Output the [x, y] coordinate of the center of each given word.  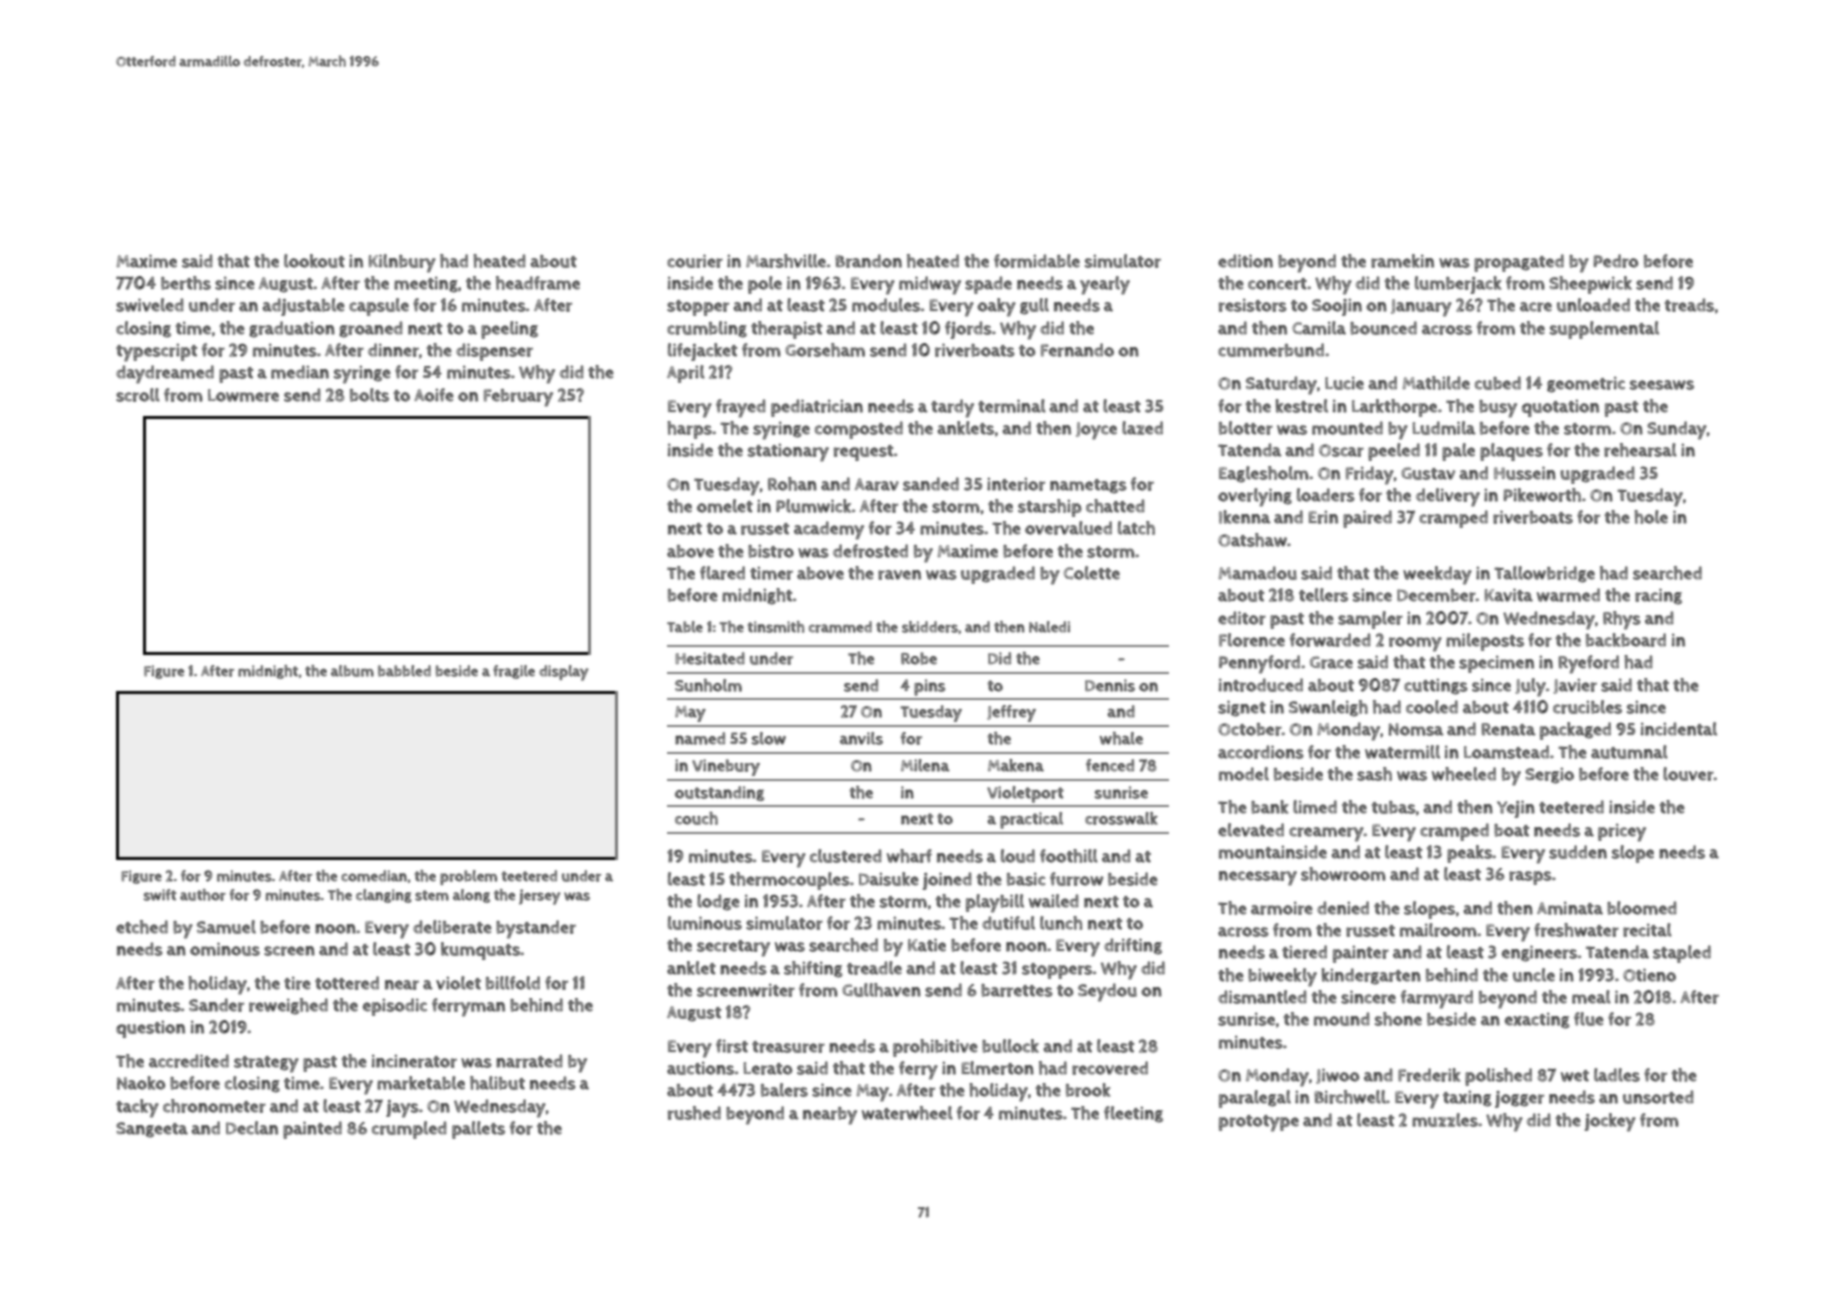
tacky [137, 1108]
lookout [314, 261]
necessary [1258, 878]
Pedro [1616, 261]
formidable [1037, 261]
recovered [1110, 1068]
